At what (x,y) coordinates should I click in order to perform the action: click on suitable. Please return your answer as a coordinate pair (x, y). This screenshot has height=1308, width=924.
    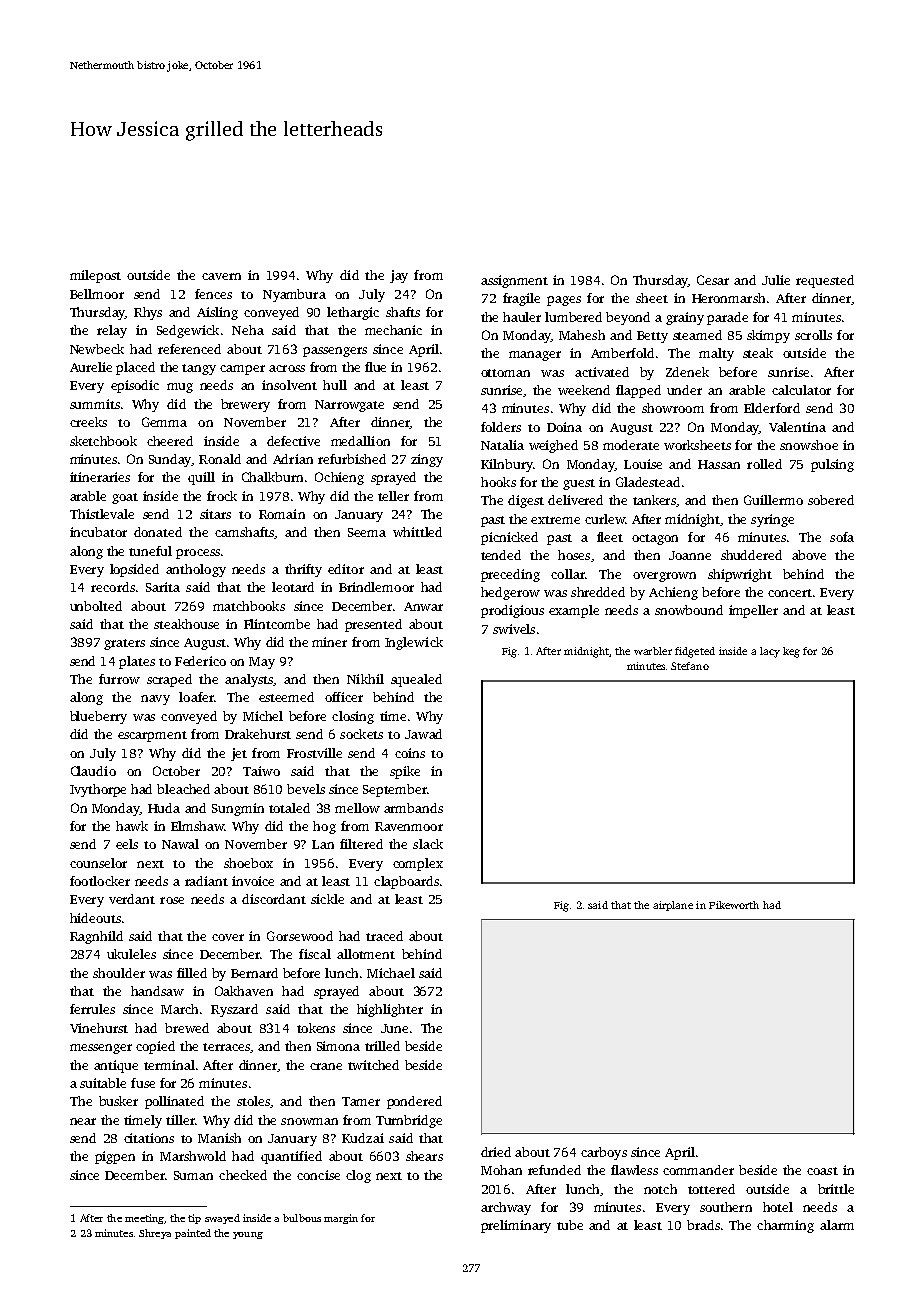
    Looking at the image, I should click on (103, 1083).
